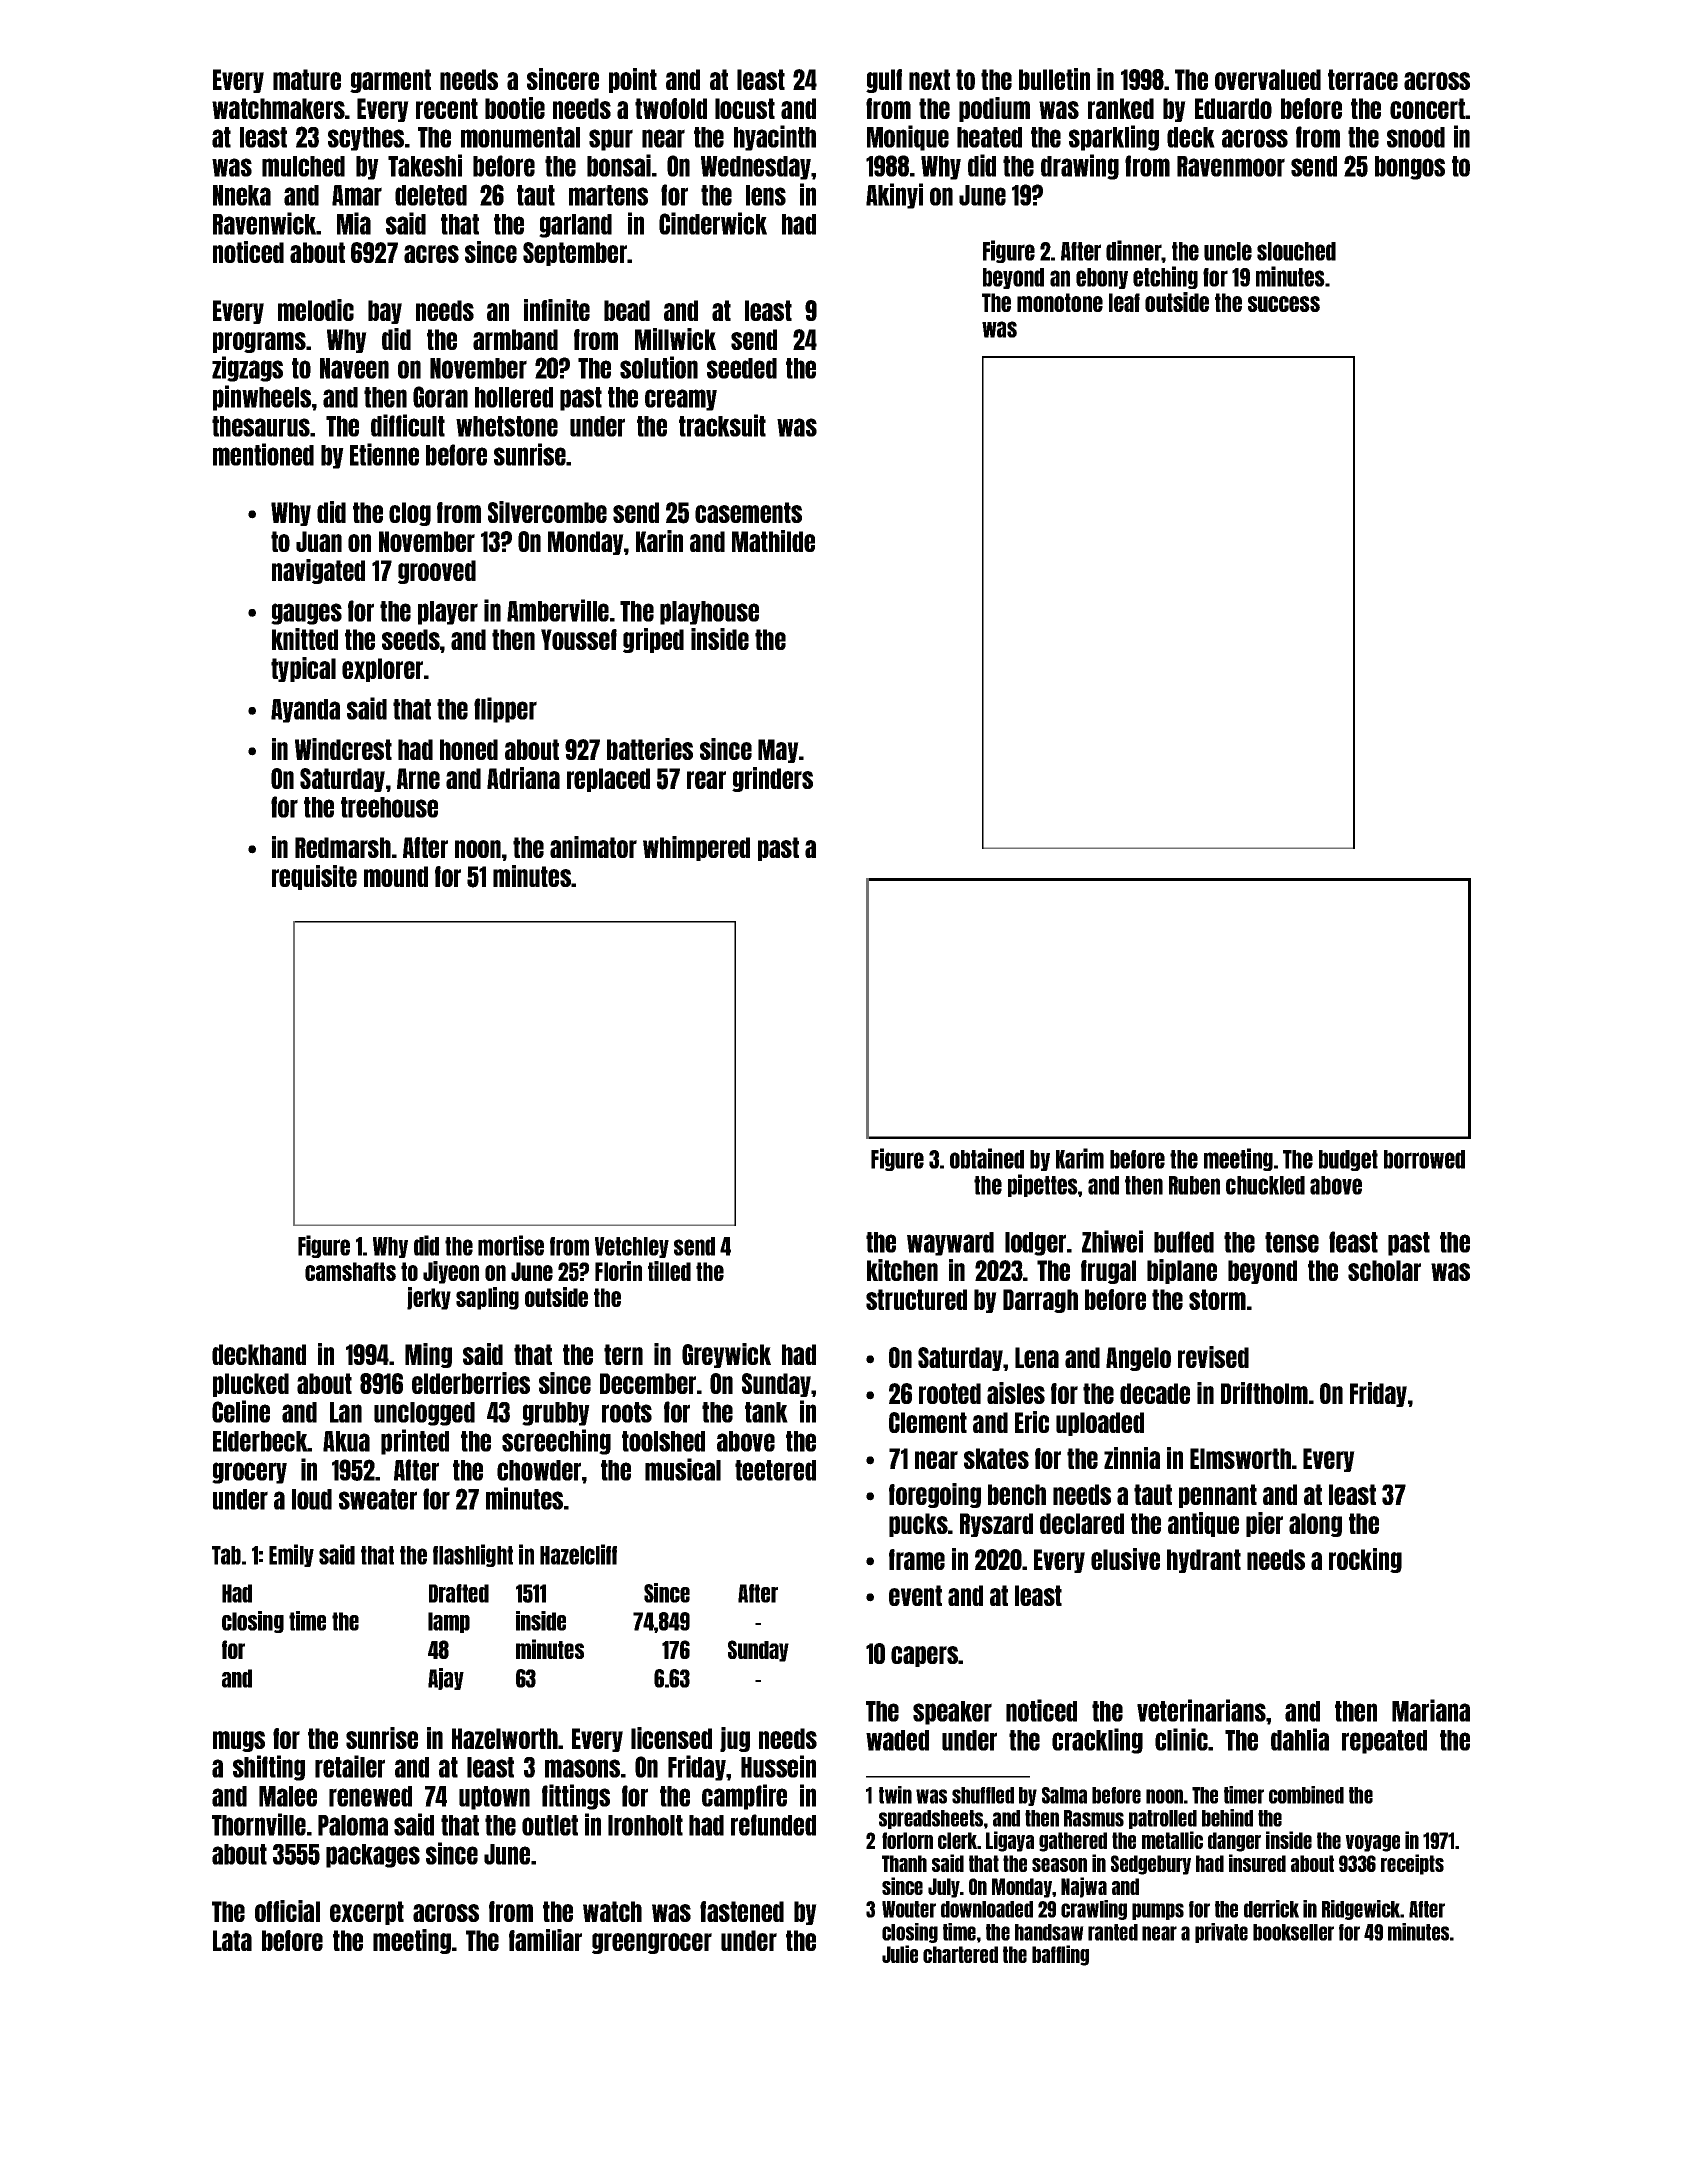 The width and height of the screenshot is (1683, 2178). I want to click on Ayanda, so click(305, 711).
